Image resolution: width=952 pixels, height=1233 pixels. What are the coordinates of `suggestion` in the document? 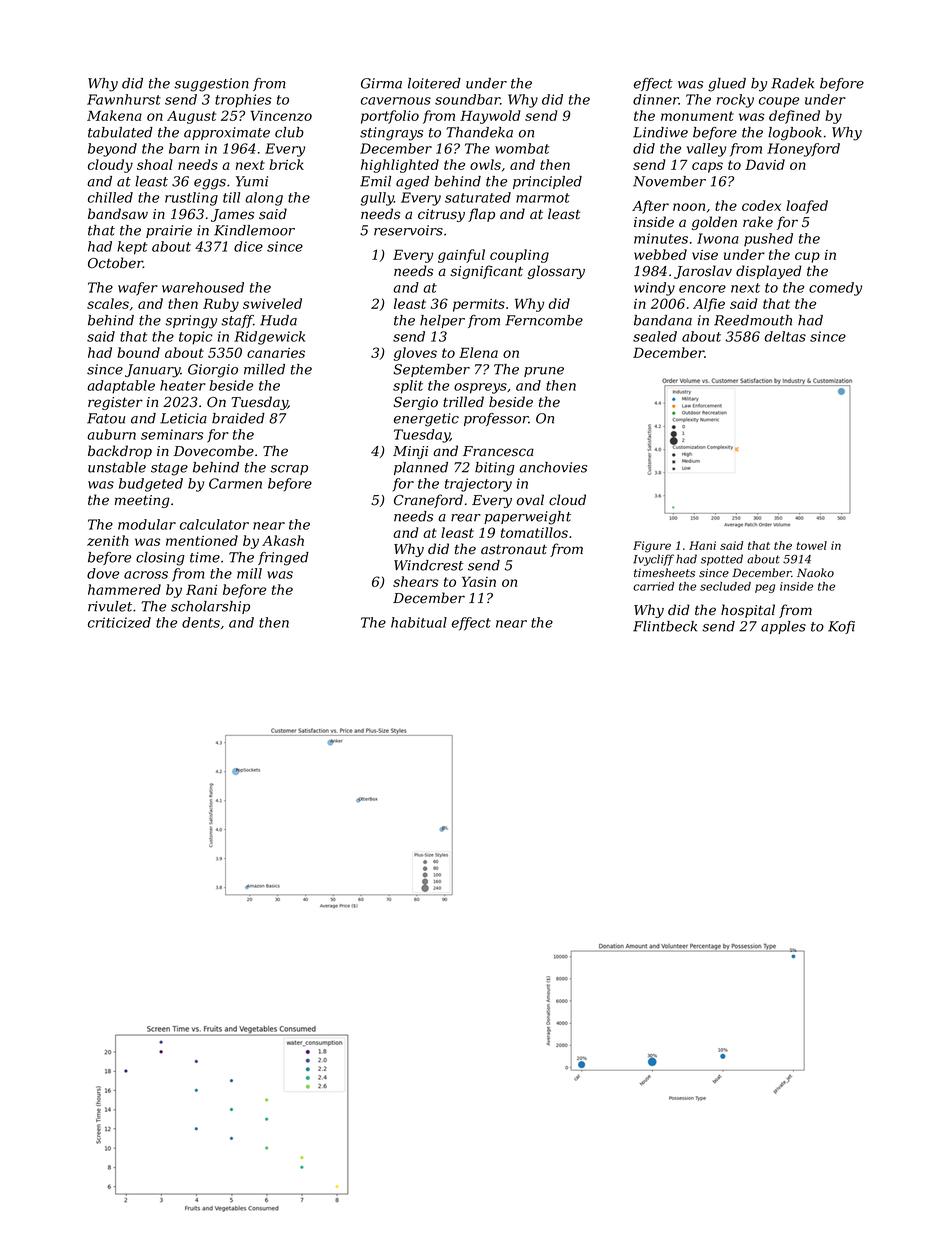 It's located at (211, 85).
